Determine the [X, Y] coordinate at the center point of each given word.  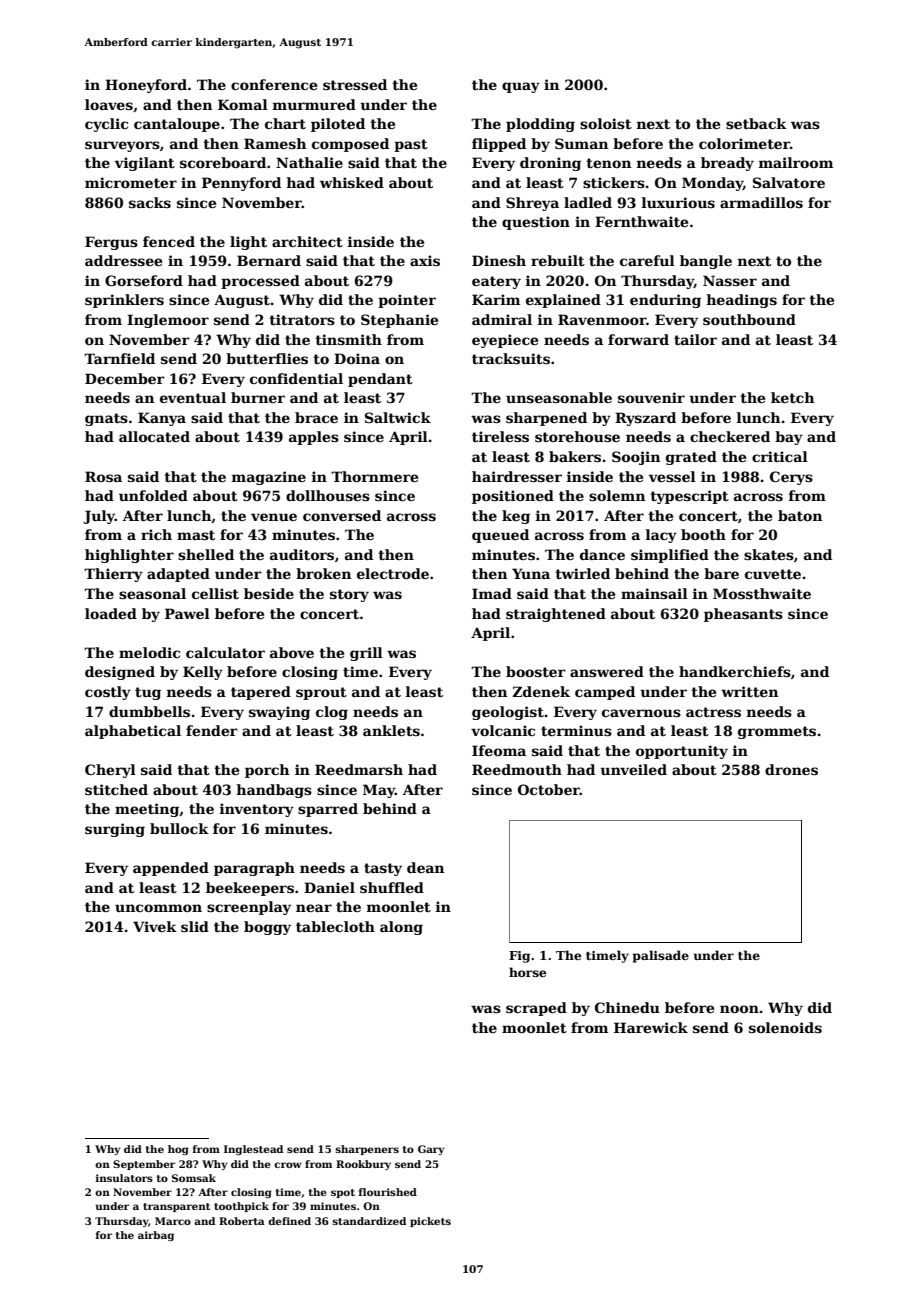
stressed [355, 84]
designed [120, 673]
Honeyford [146, 86]
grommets [777, 732]
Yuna [531, 573]
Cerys [791, 478]
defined [289, 1221]
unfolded [153, 495]
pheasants [743, 615]
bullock [179, 828]
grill [366, 654]
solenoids [785, 1027]
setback [756, 123]
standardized [369, 1221]
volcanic [503, 730]
